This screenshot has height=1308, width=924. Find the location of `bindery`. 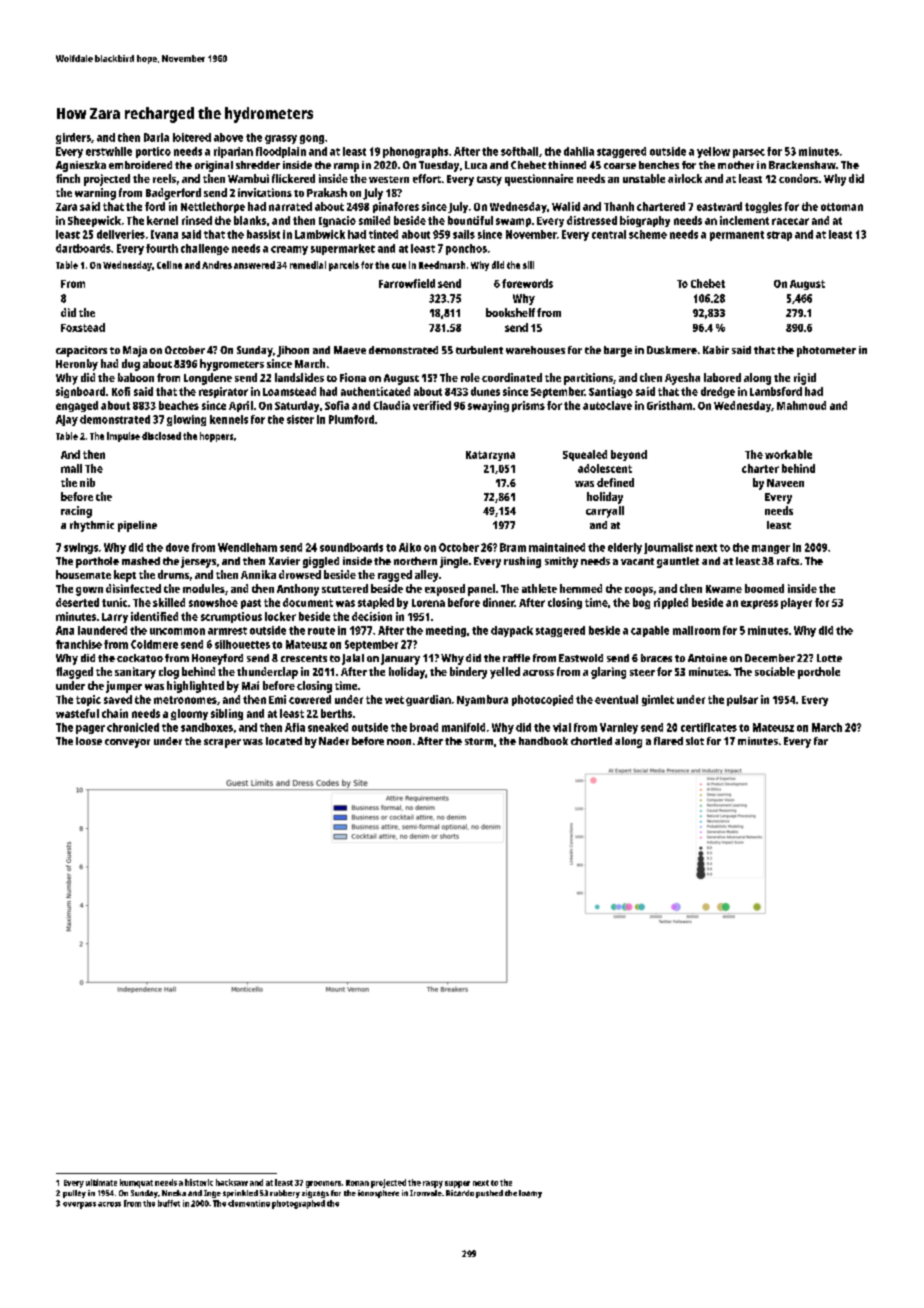

bindery is located at coordinates (468, 673).
